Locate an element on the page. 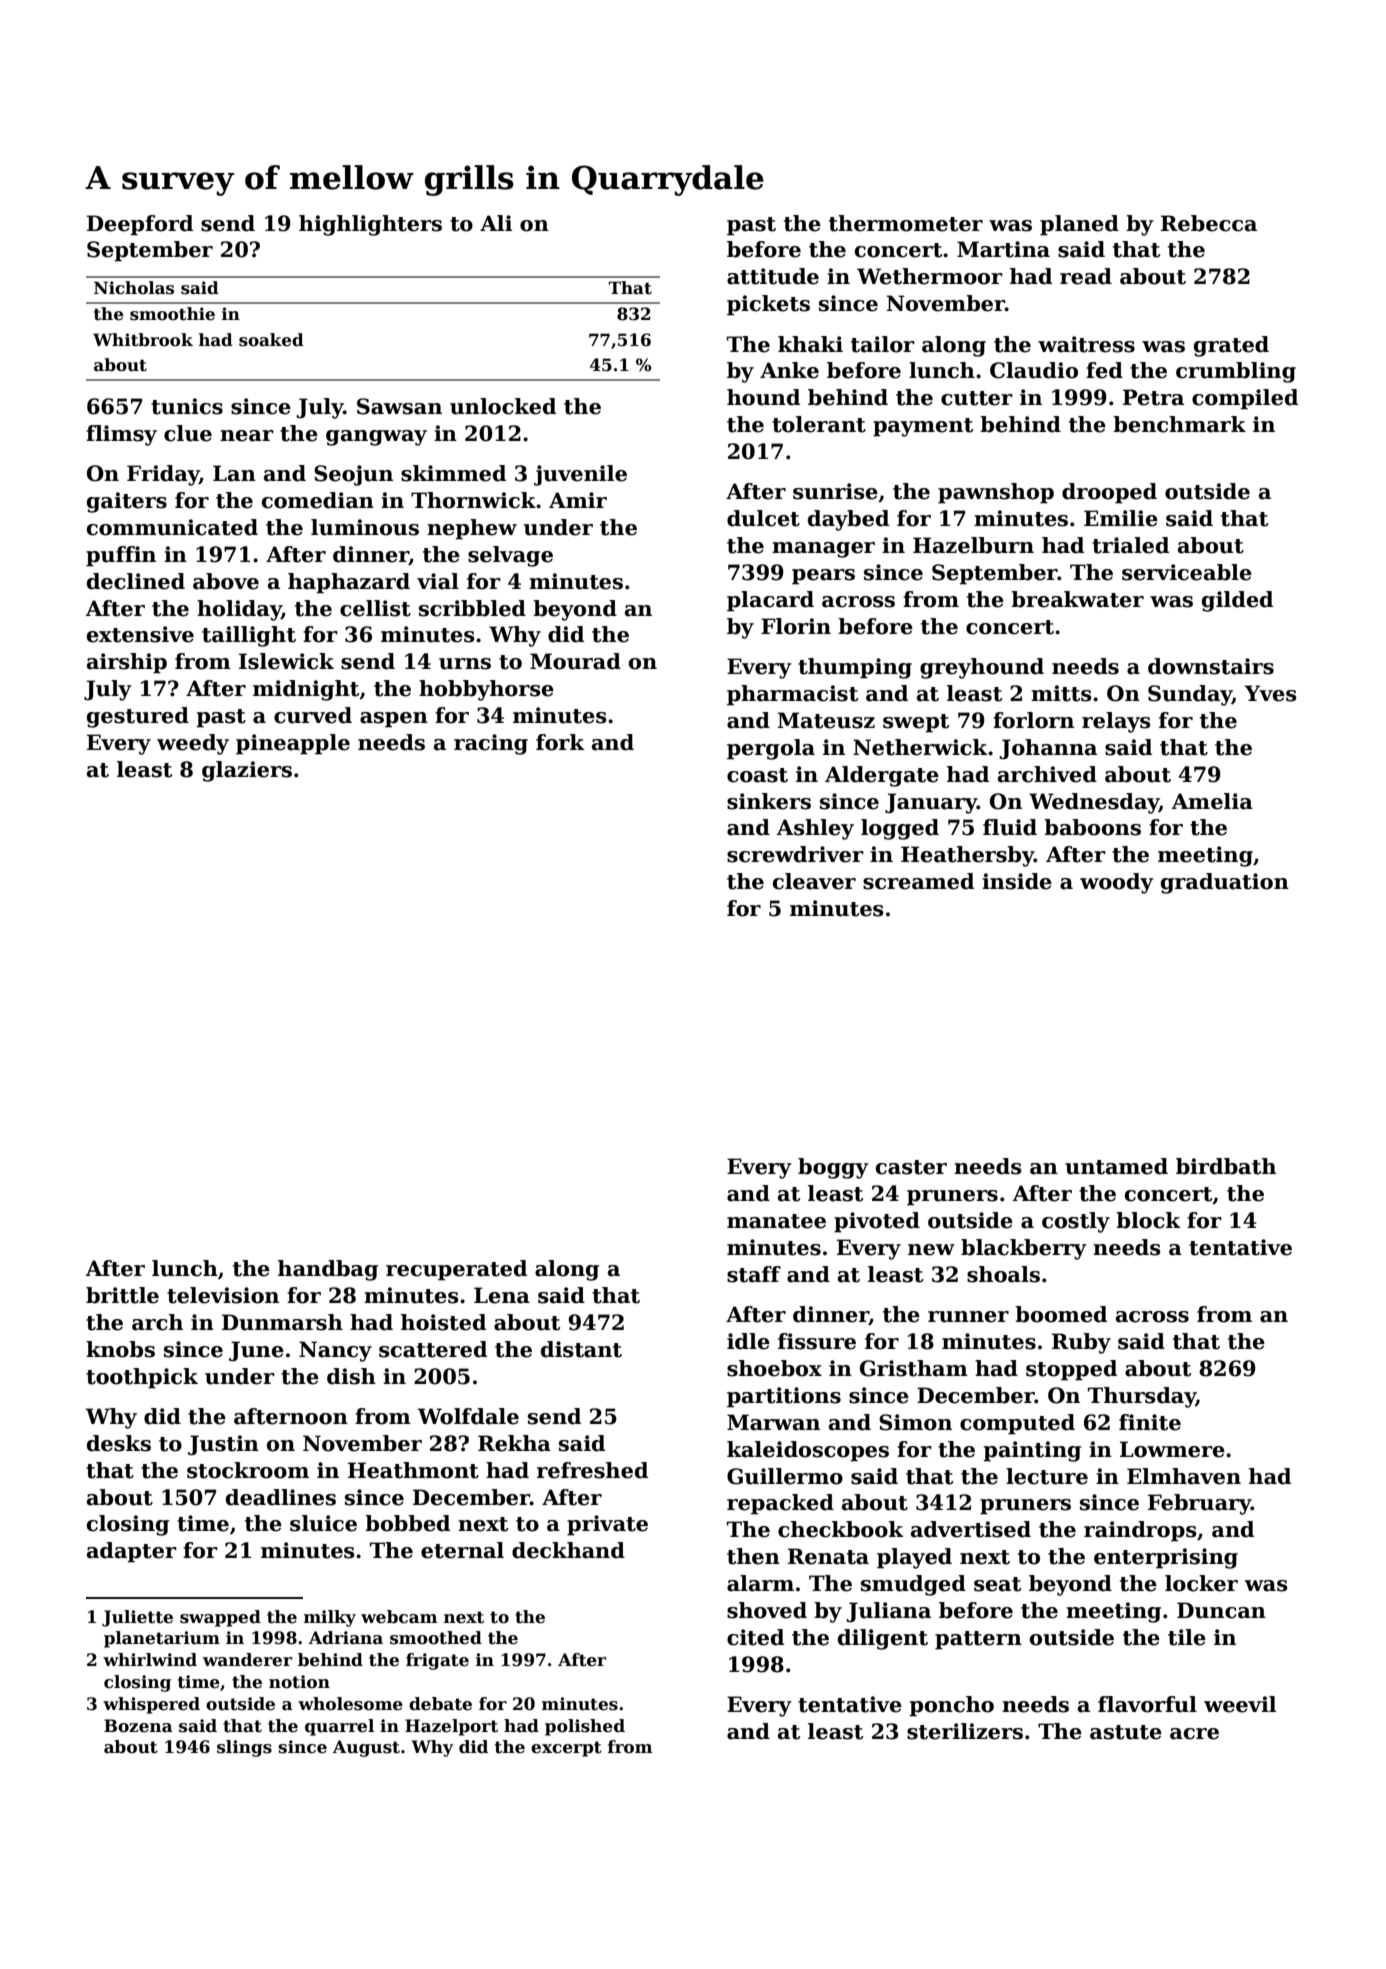 This document has width=1386, height=1969. clue is located at coordinates (188, 433).
